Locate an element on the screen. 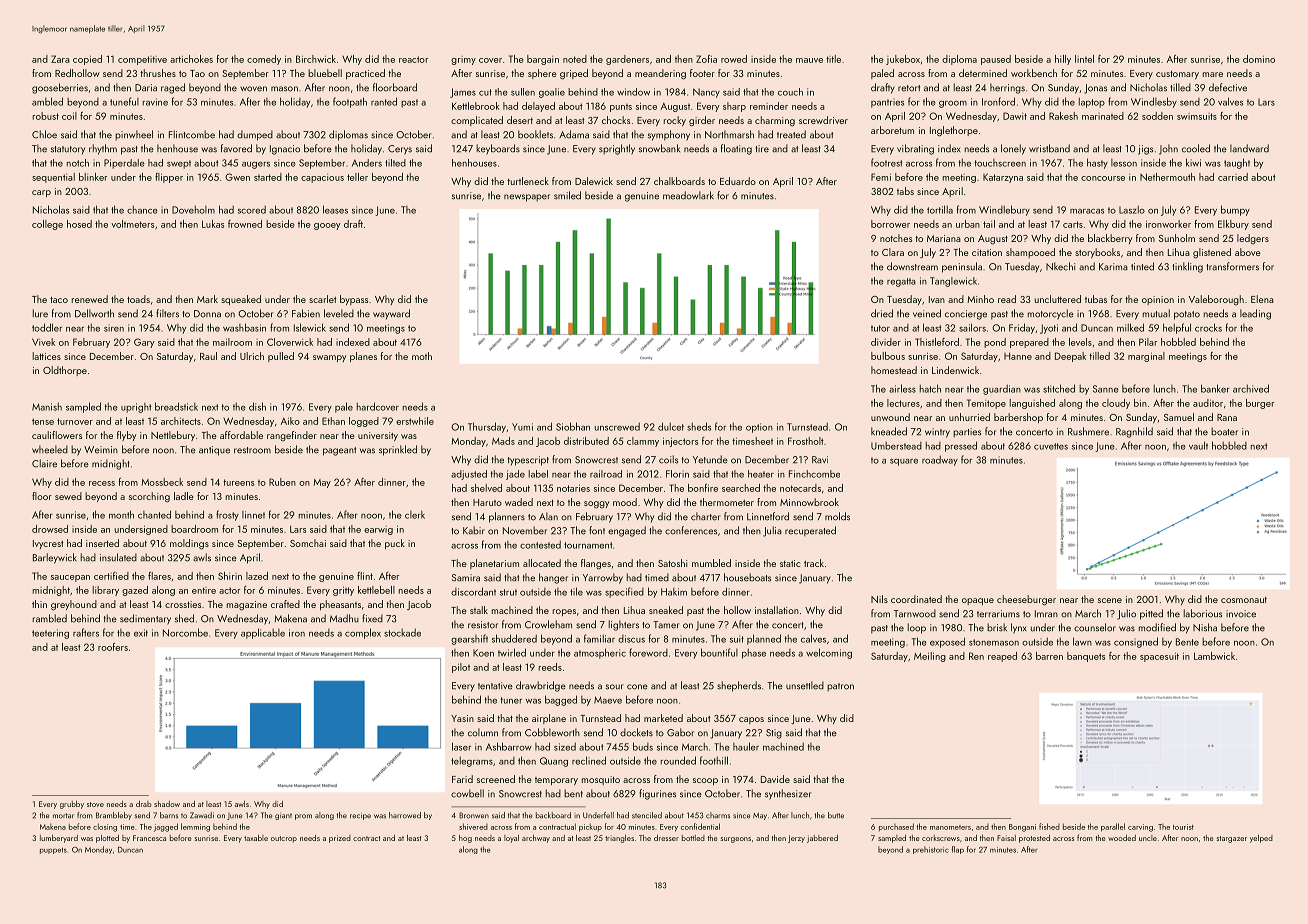  griped is located at coordinates (574, 74).
